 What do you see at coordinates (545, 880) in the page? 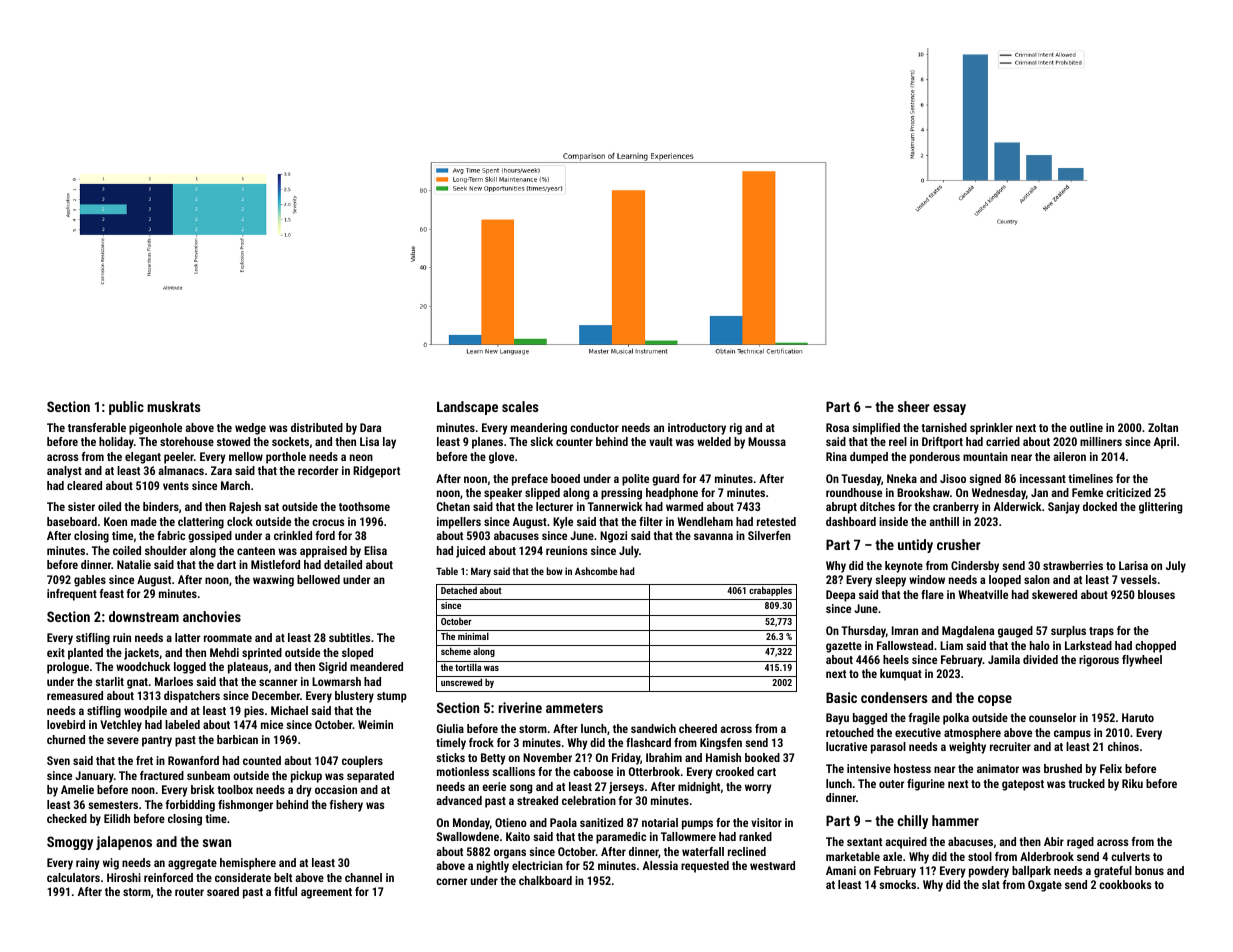
I see `chalkboard` at bounding box center [545, 880].
